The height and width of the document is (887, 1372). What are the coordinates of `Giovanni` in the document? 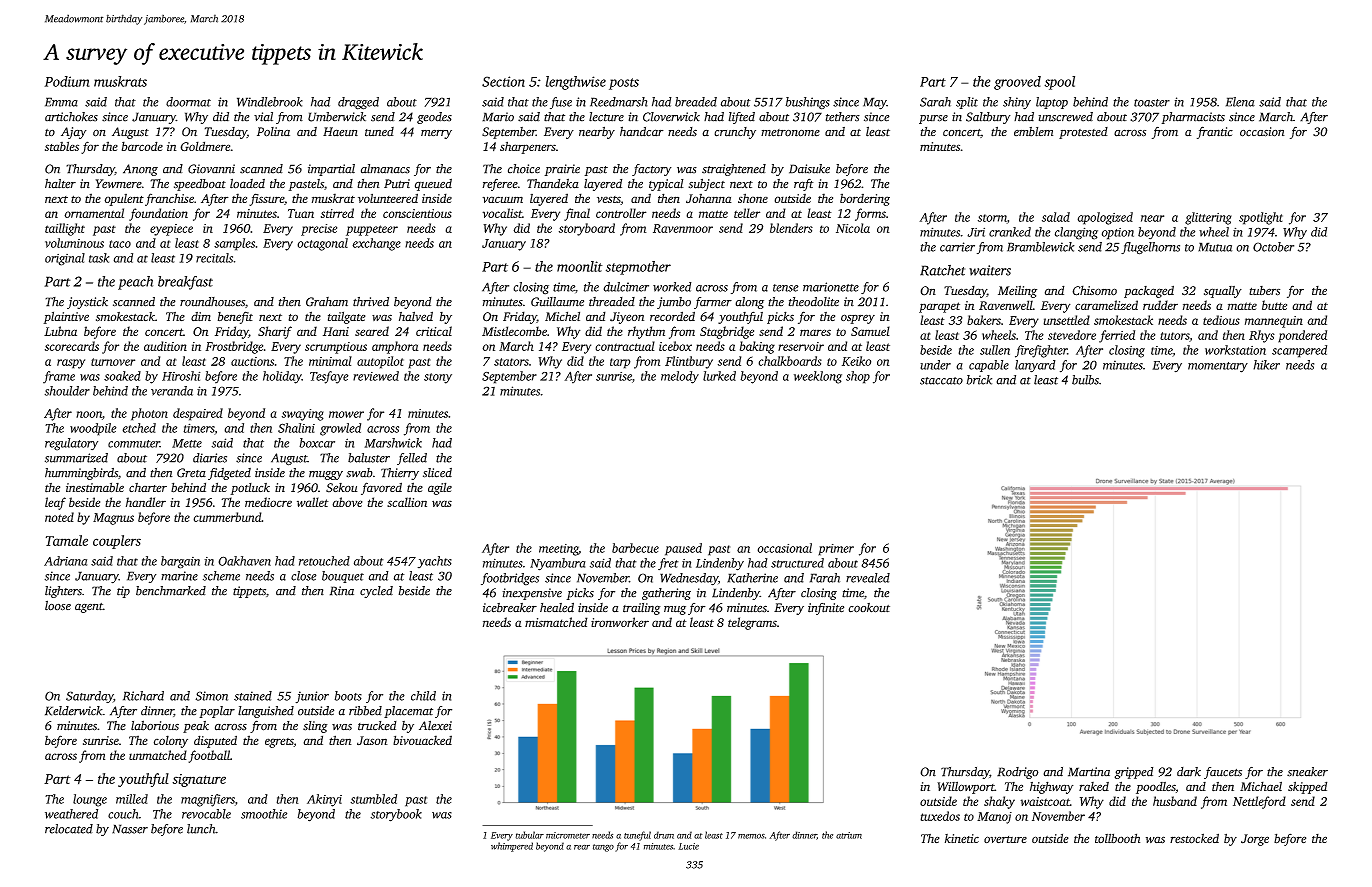 It's located at (211, 169).
